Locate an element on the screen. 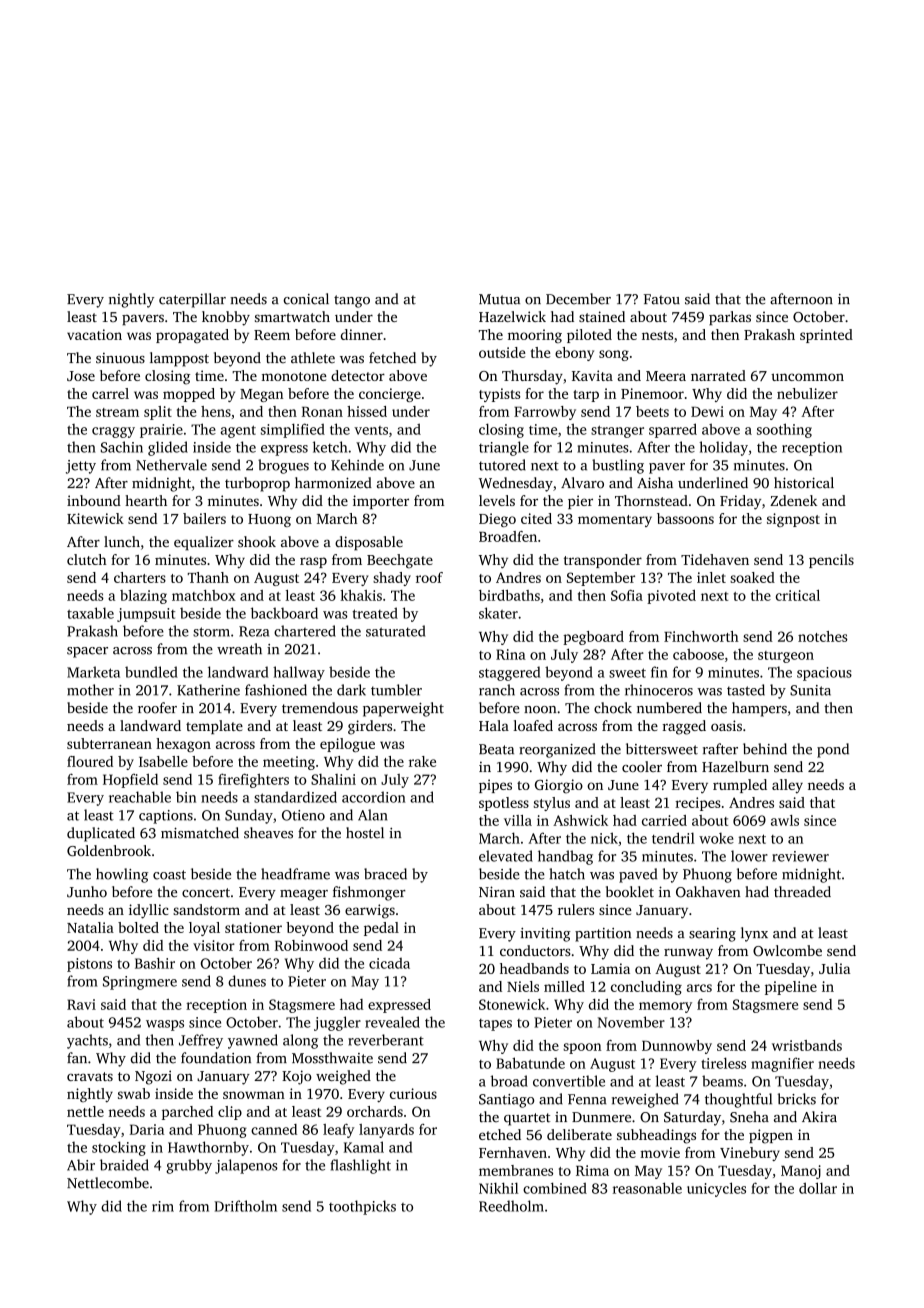 Image resolution: width=924 pixels, height=1308 pixels. beets is located at coordinates (652, 411).
